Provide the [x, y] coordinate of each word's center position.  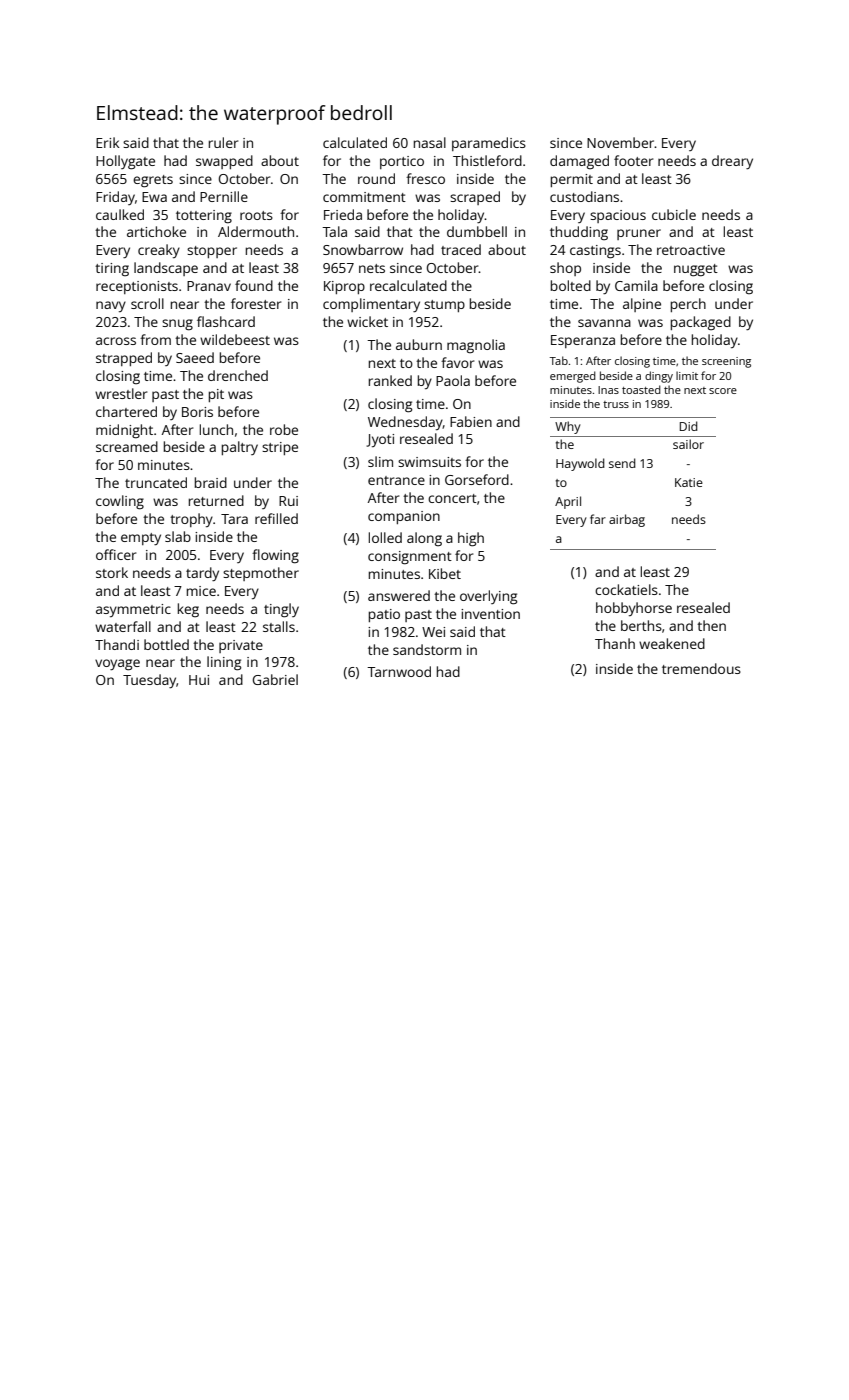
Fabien [471, 421]
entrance [396, 480]
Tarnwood [399, 671]
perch [688, 305]
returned [216, 500]
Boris [197, 412]
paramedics [489, 144]
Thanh [615, 643]
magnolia [476, 346]
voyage [117, 665]
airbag [627, 520]
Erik [108, 142]
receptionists [137, 287]
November [621, 142]
